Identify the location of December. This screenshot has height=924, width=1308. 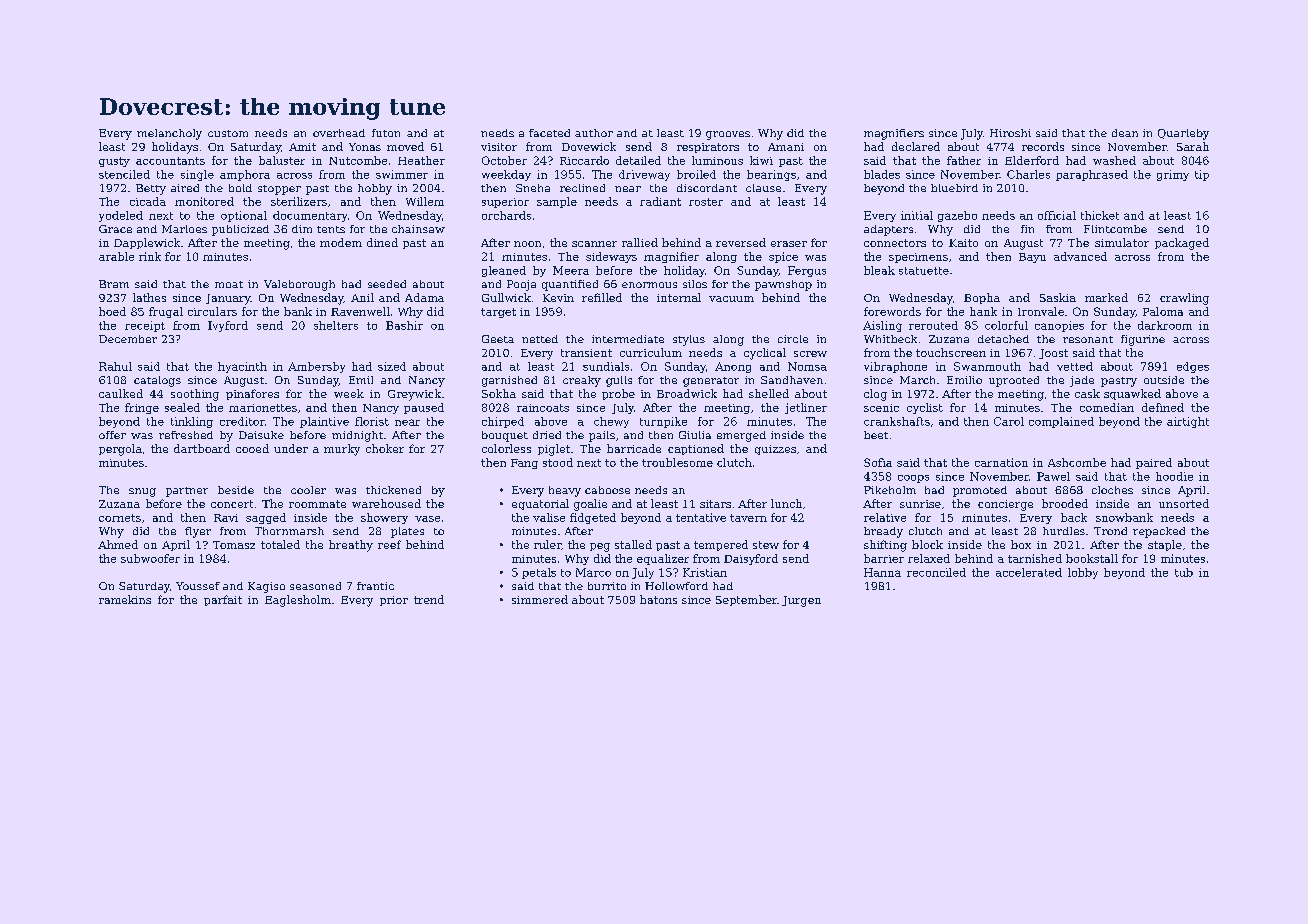
(128, 339).
